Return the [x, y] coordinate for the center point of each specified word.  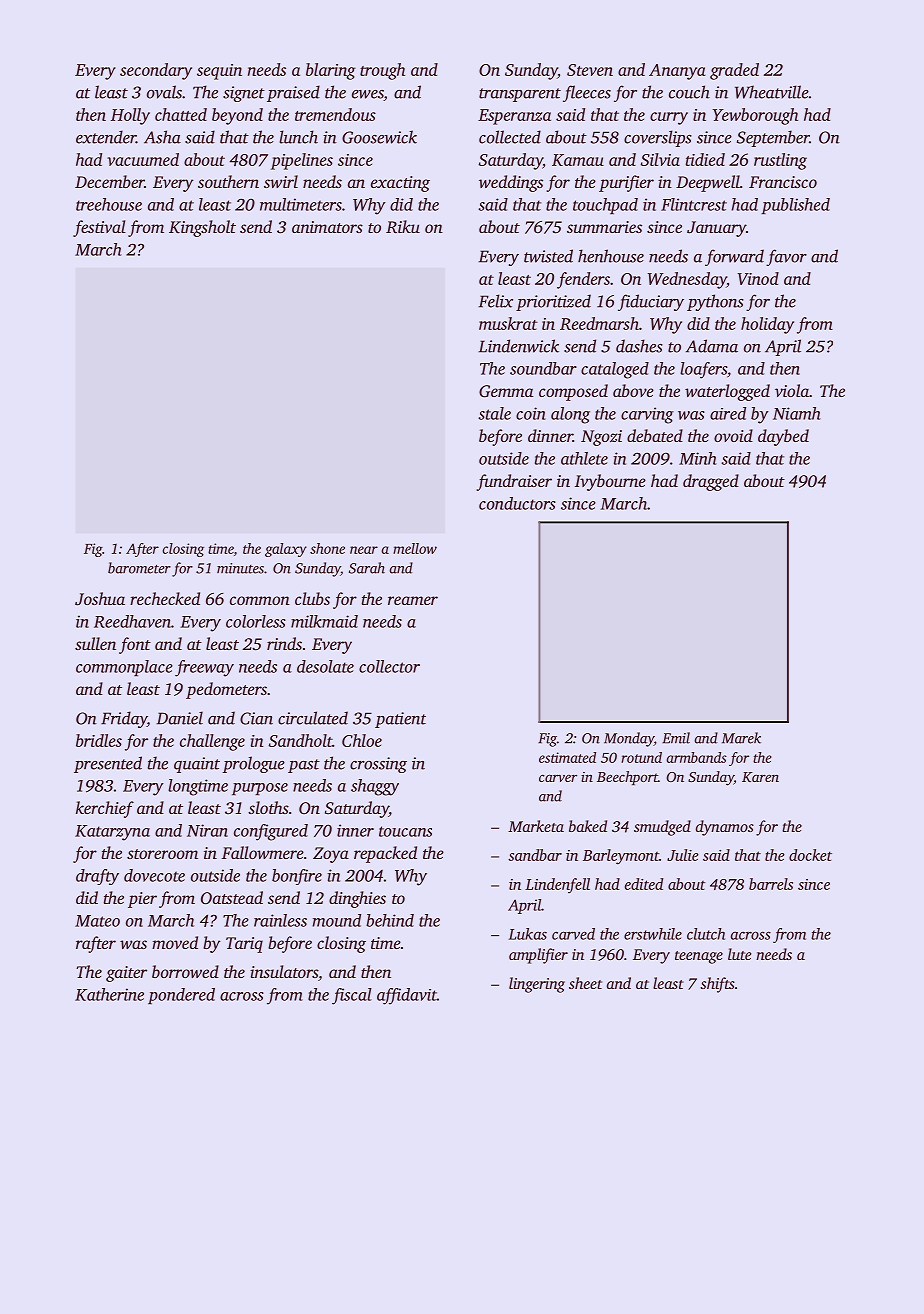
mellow [415, 548]
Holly [130, 116]
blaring [331, 71]
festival [99, 228]
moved [175, 942]
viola [792, 390]
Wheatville [772, 92]
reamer [413, 600]
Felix [495, 301]
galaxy [286, 550]
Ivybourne [610, 482]
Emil [676, 738]
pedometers [226, 690]
